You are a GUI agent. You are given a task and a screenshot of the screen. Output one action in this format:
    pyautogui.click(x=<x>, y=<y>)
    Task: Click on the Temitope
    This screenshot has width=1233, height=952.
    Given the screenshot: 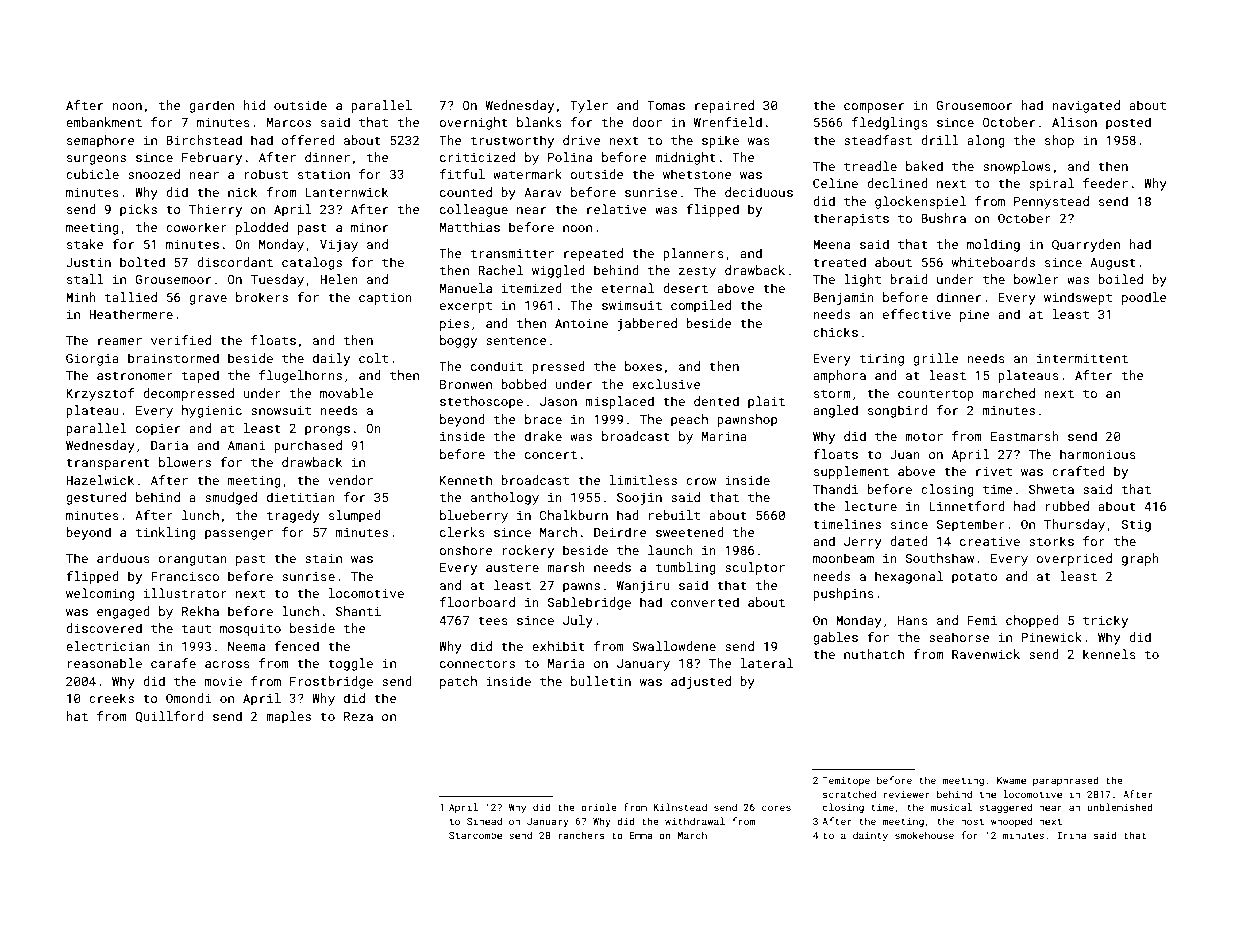 What is the action you would take?
    pyautogui.click(x=846, y=781)
